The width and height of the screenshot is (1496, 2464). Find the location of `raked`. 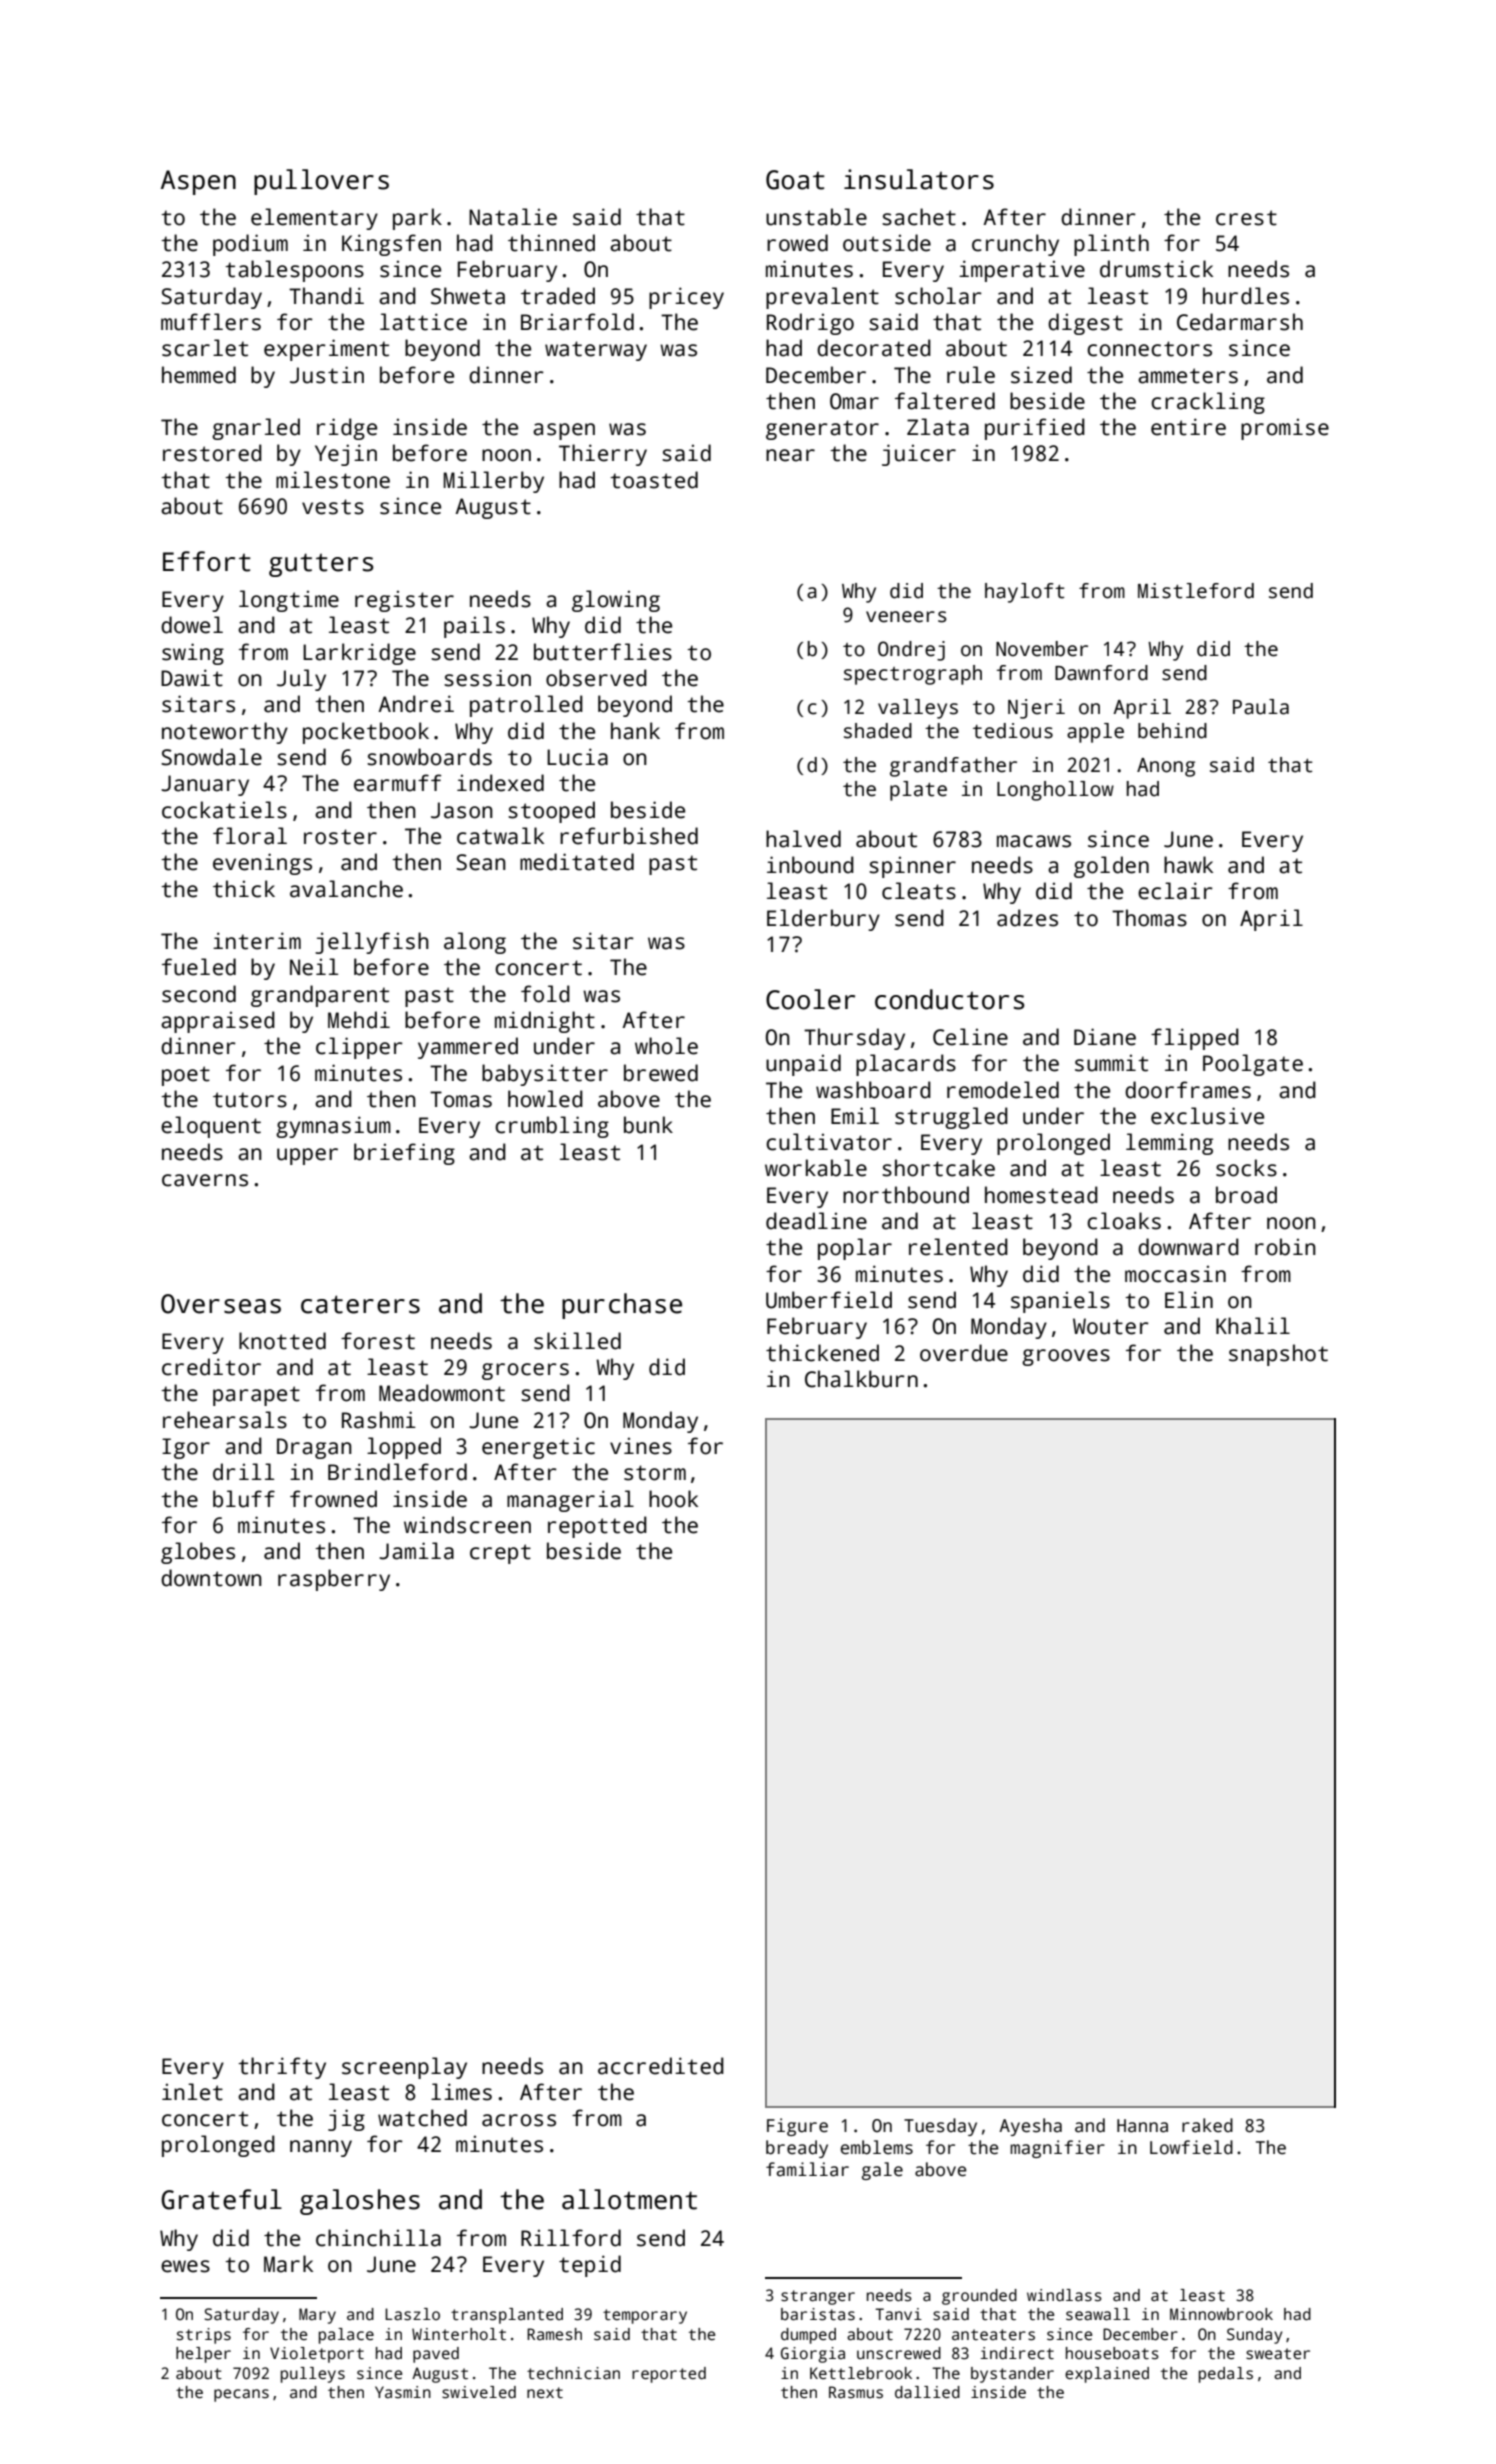

raked is located at coordinates (1207, 2125).
